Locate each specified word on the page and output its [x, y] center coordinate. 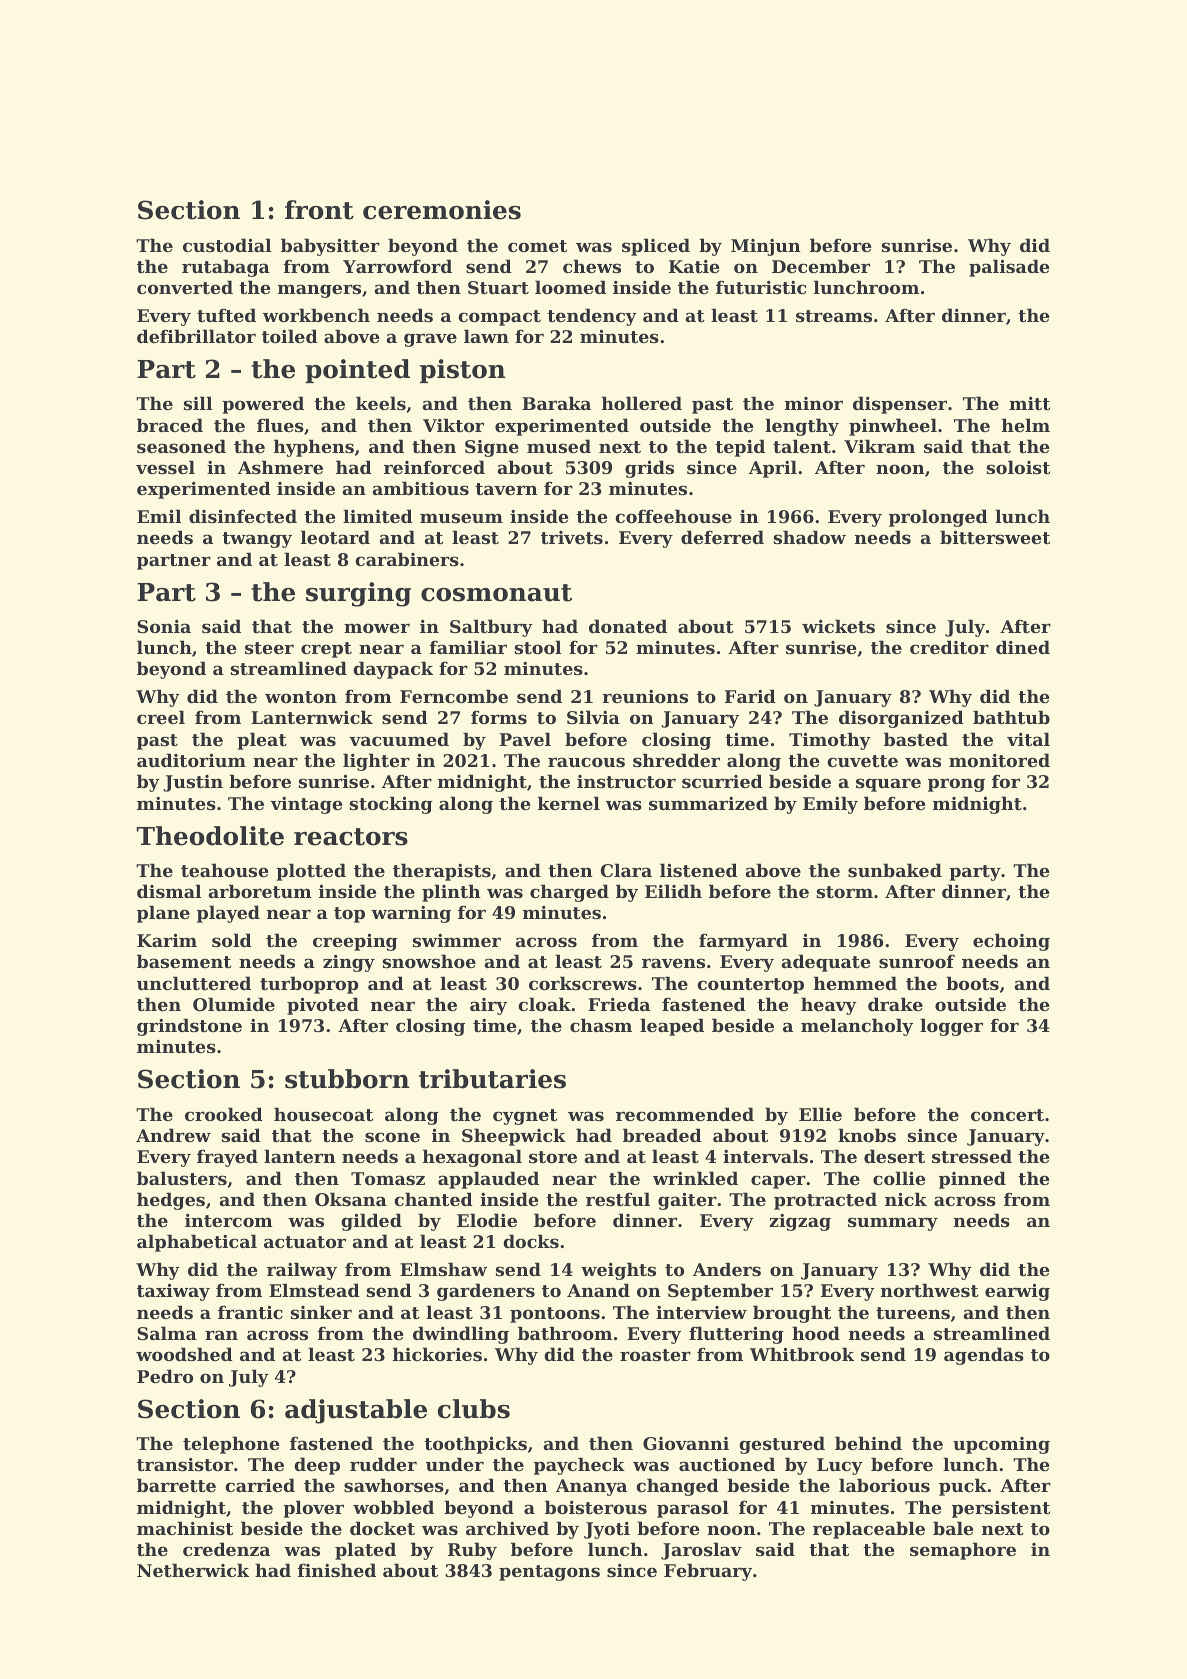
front [319, 210]
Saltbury [491, 628]
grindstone [189, 1027]
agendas [984, 1356]
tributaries [492, 1079]
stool [538, 647]
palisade [1009, 268]
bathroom [565, 1333]
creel [161, 717]
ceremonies [442, 210]
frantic [250, 1312]
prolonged [938, 518]
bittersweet [995, 537]
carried [260, 1485]
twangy [257, 540]
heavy [829, 1006]
